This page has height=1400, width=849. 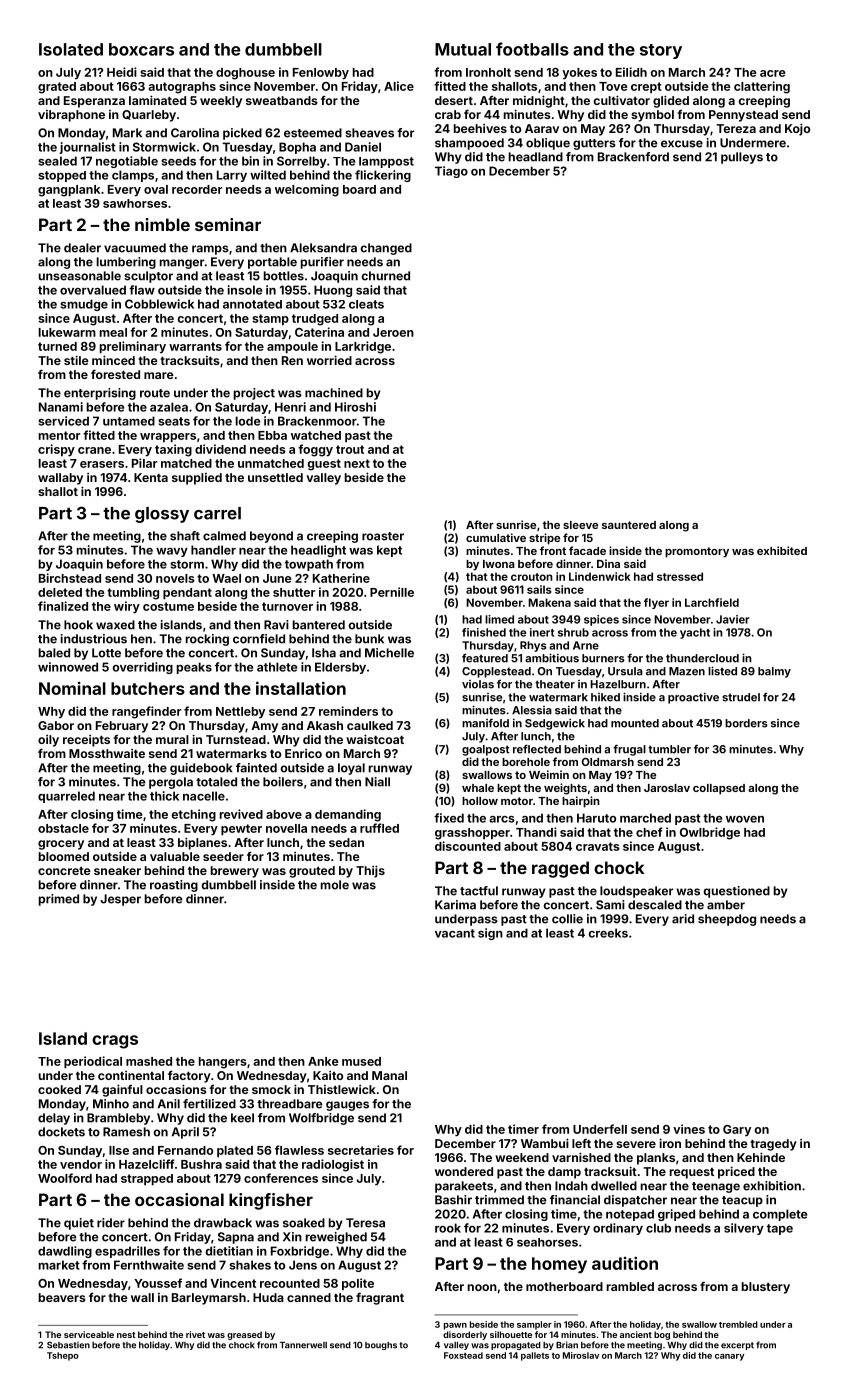 What do you see at coordinates (182, 88) in the page?
I see `autographs` at bounding box center [182, 88].
